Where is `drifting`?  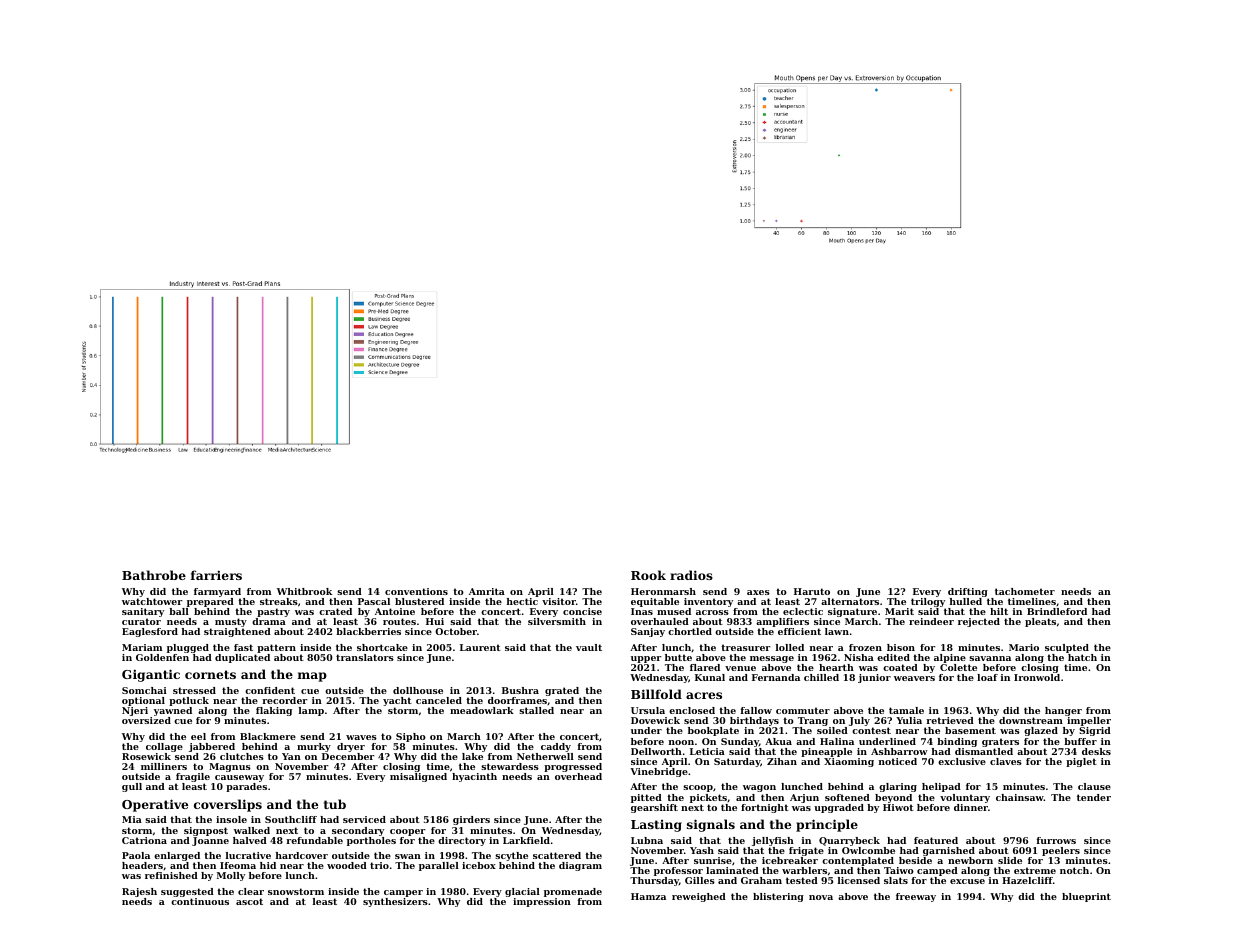 drifting is located at coordinates (968, 592).
